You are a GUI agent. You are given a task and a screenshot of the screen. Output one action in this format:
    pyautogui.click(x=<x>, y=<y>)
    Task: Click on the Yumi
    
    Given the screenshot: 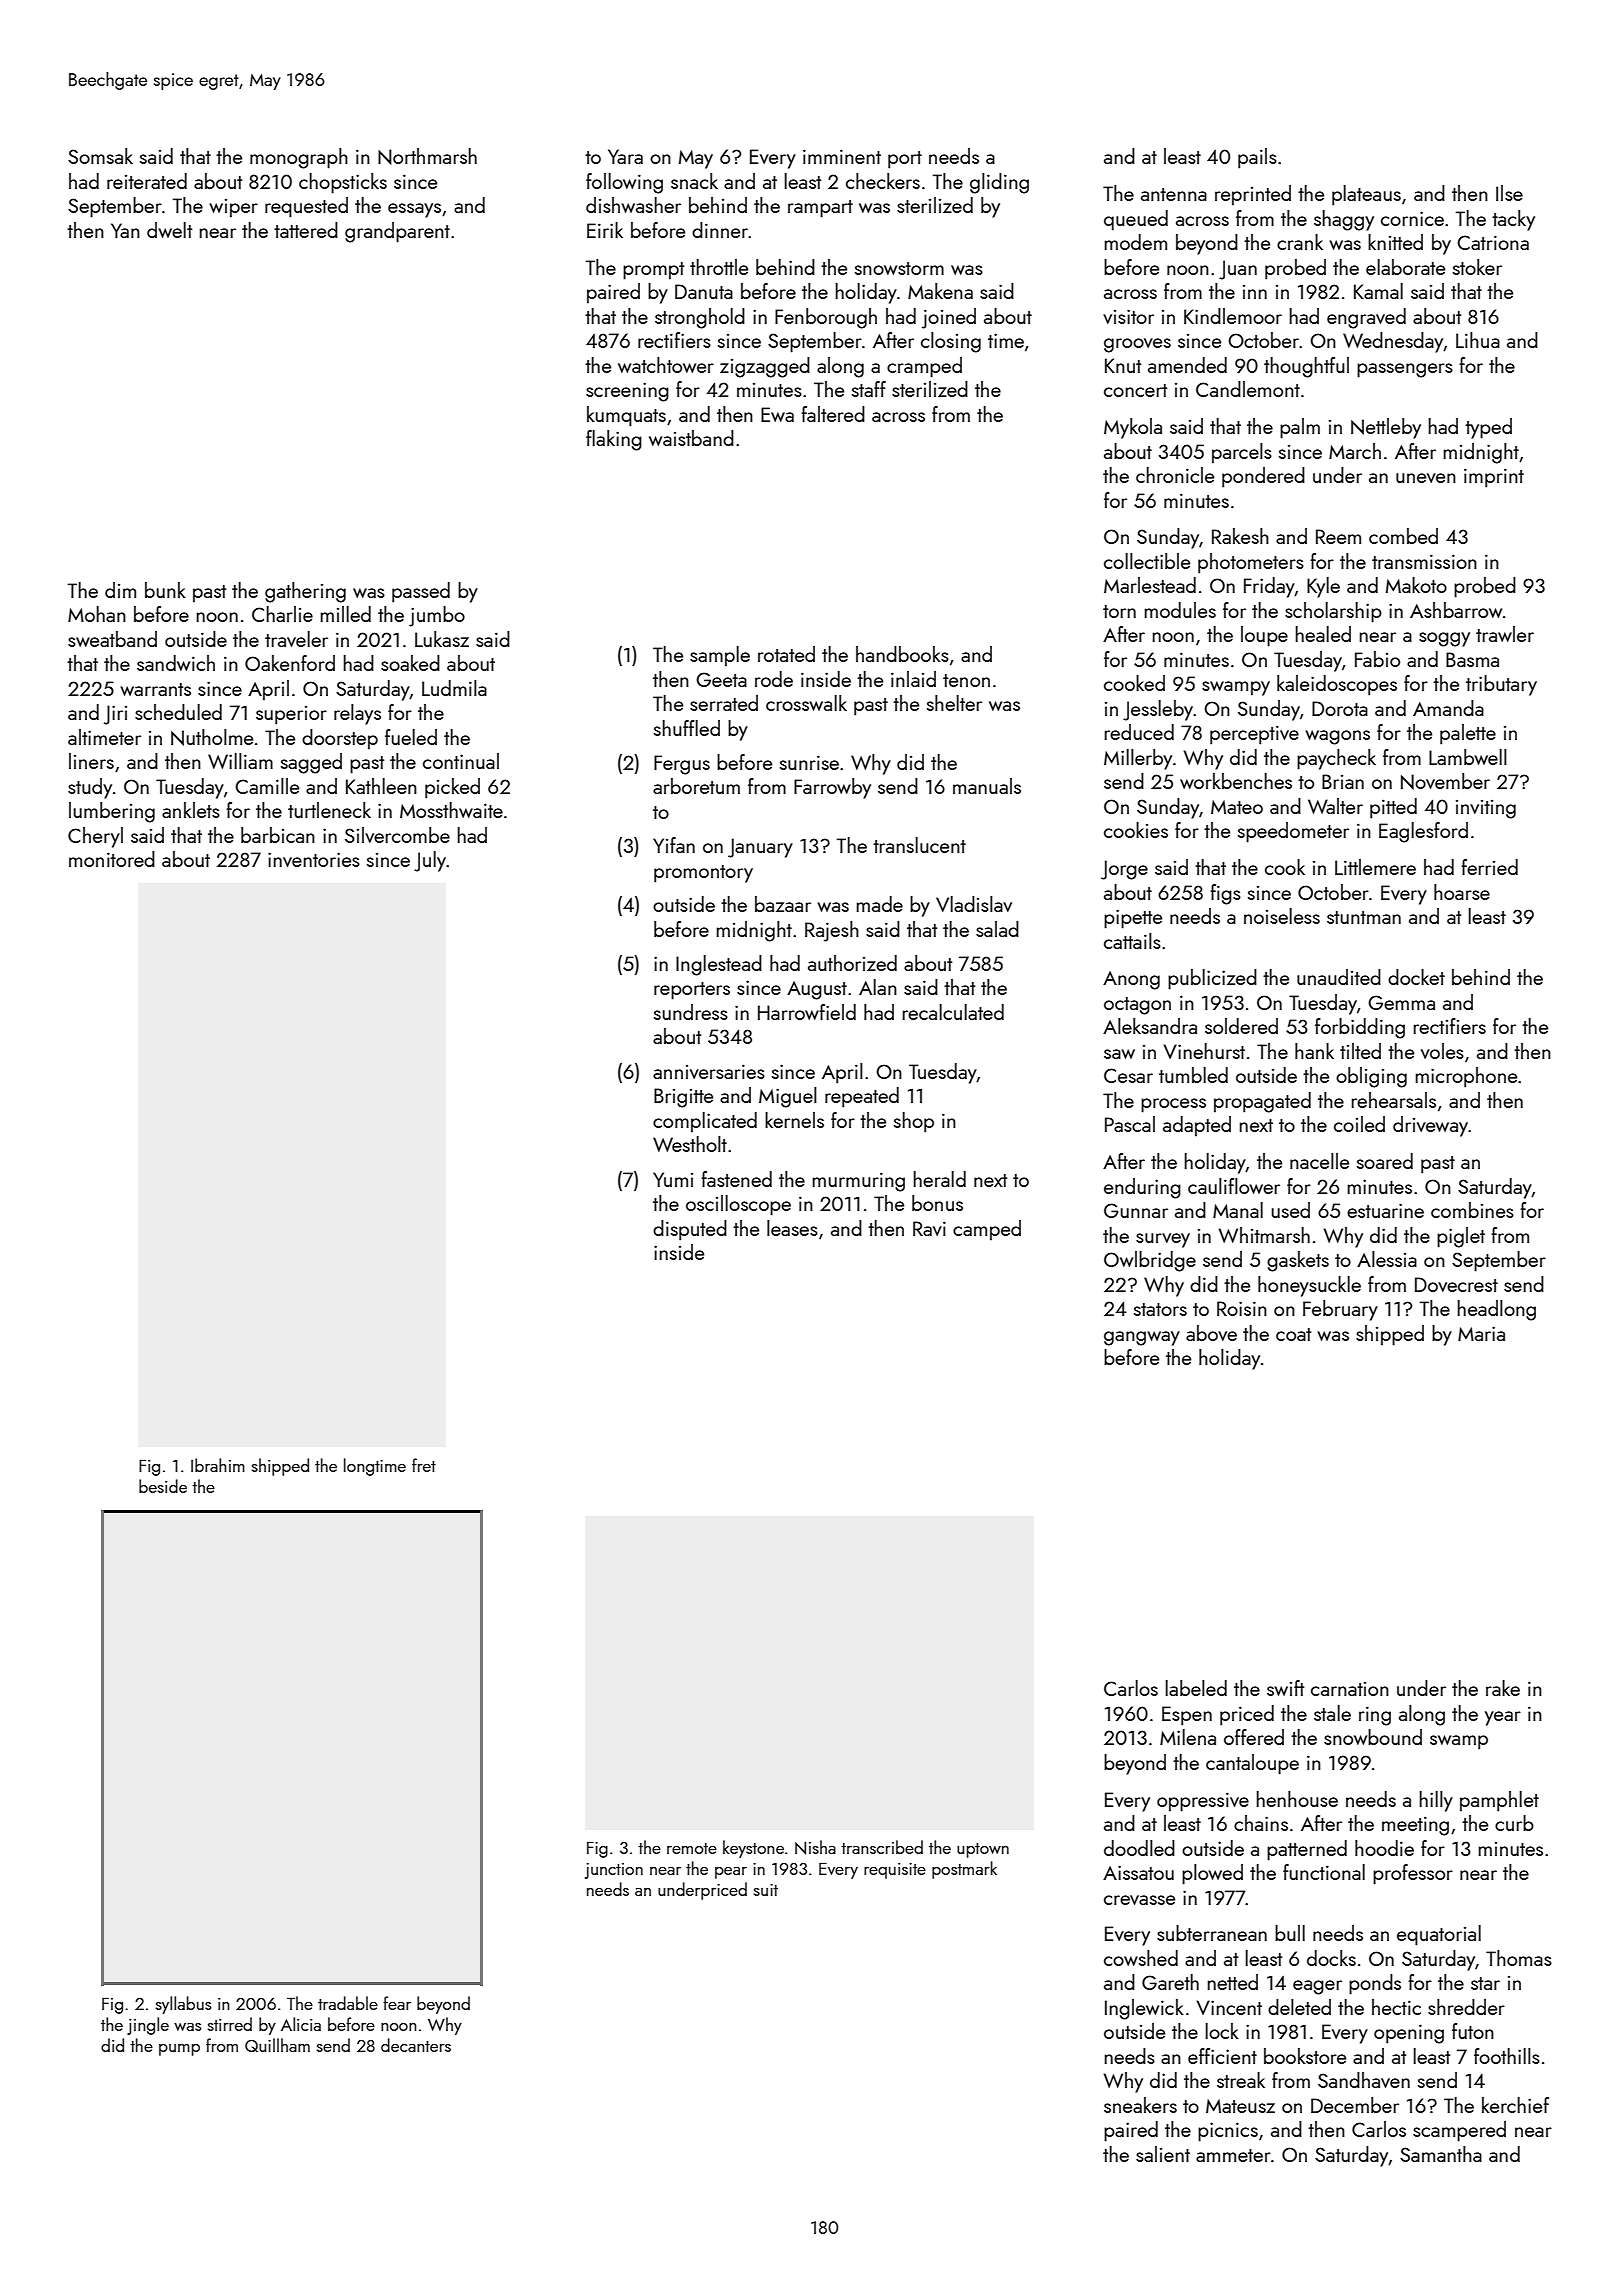 What is the action you would take?
    pyautogui.click(x=673, y=1179)
